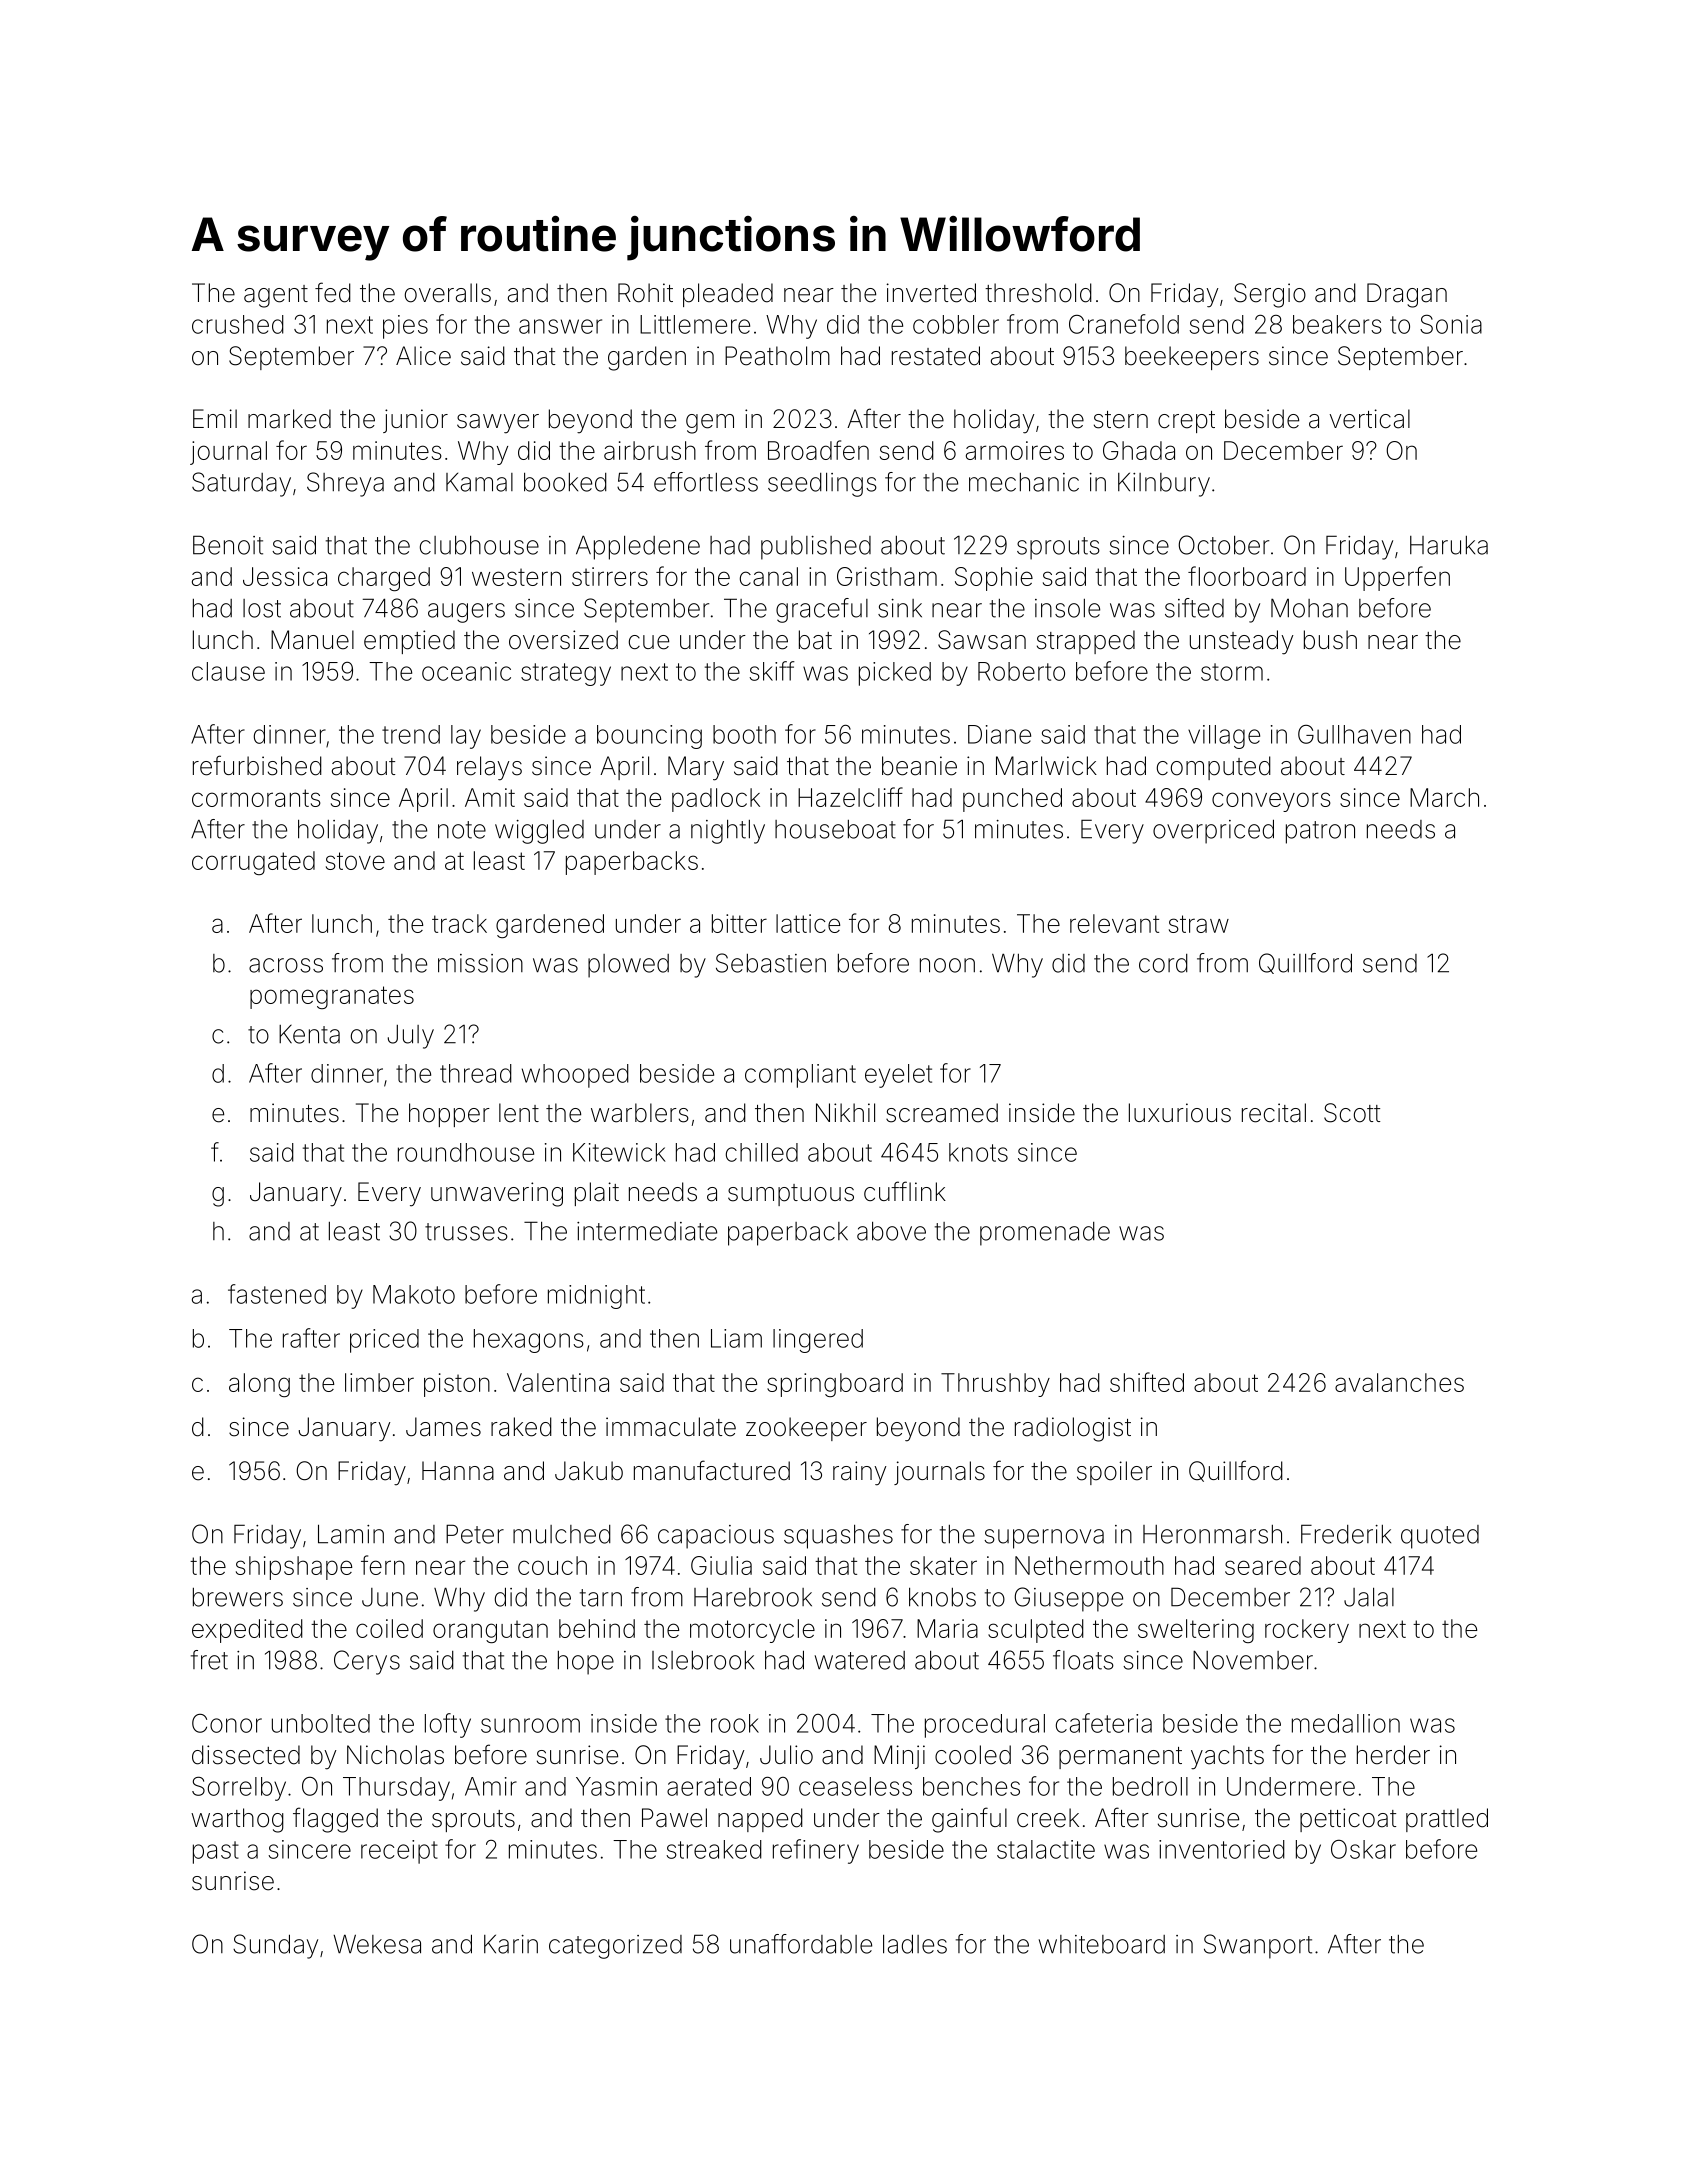  Describe the element at coordinates (1270, 295) in the screenshot. I see `Sergio` at that location.
